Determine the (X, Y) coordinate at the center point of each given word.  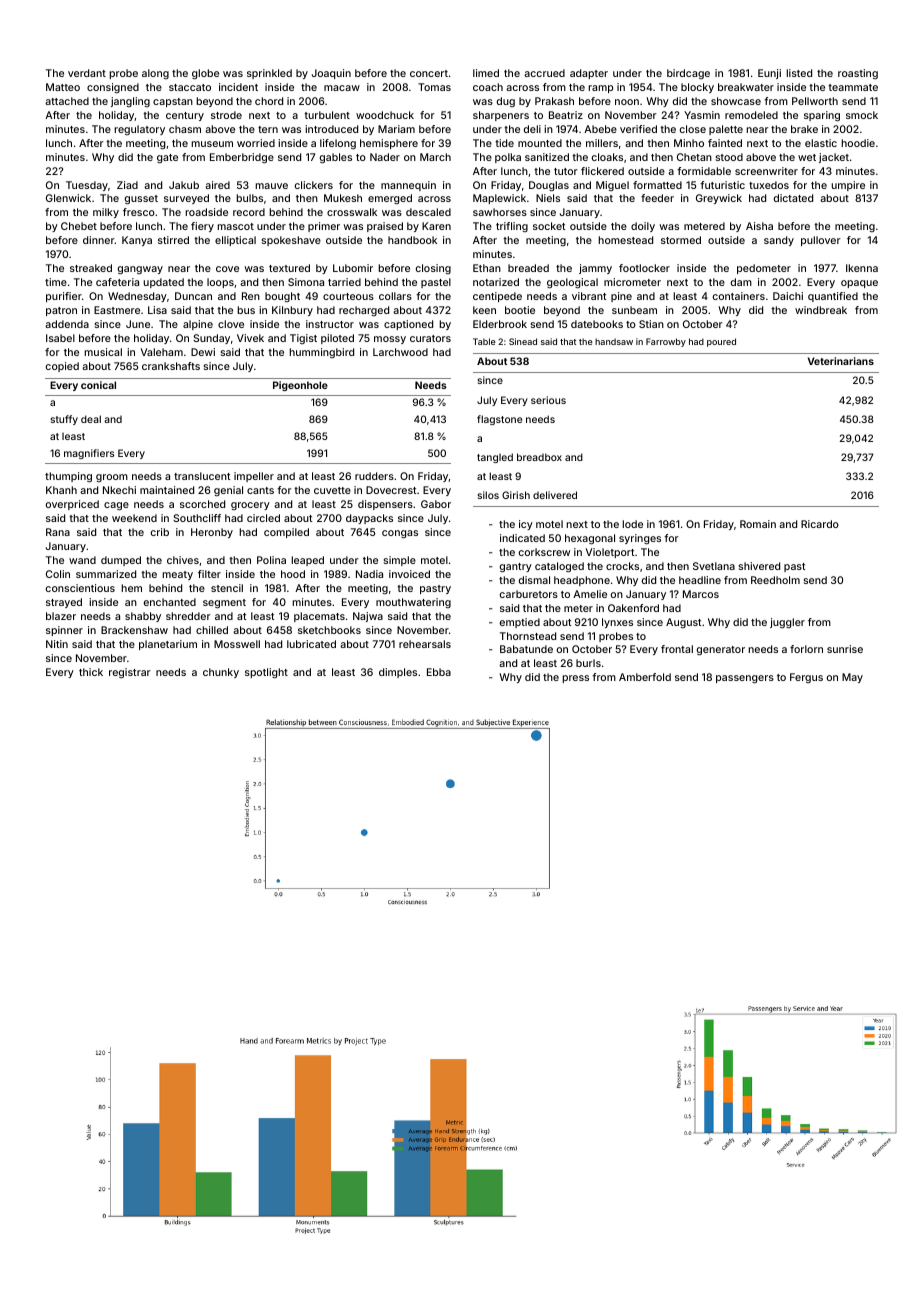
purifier (64, 297)
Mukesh (343, 198)
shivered (759, 566)
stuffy (64, 420)
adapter (589, 74)
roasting (858, 74)
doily (643, 227)
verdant (87, 73)
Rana (58, 532)
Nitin (57, 644)
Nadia (369, 574)
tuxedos (769, 185)
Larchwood (400, 352)
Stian (651, 324)
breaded (528, 268)
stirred (173, 240)
